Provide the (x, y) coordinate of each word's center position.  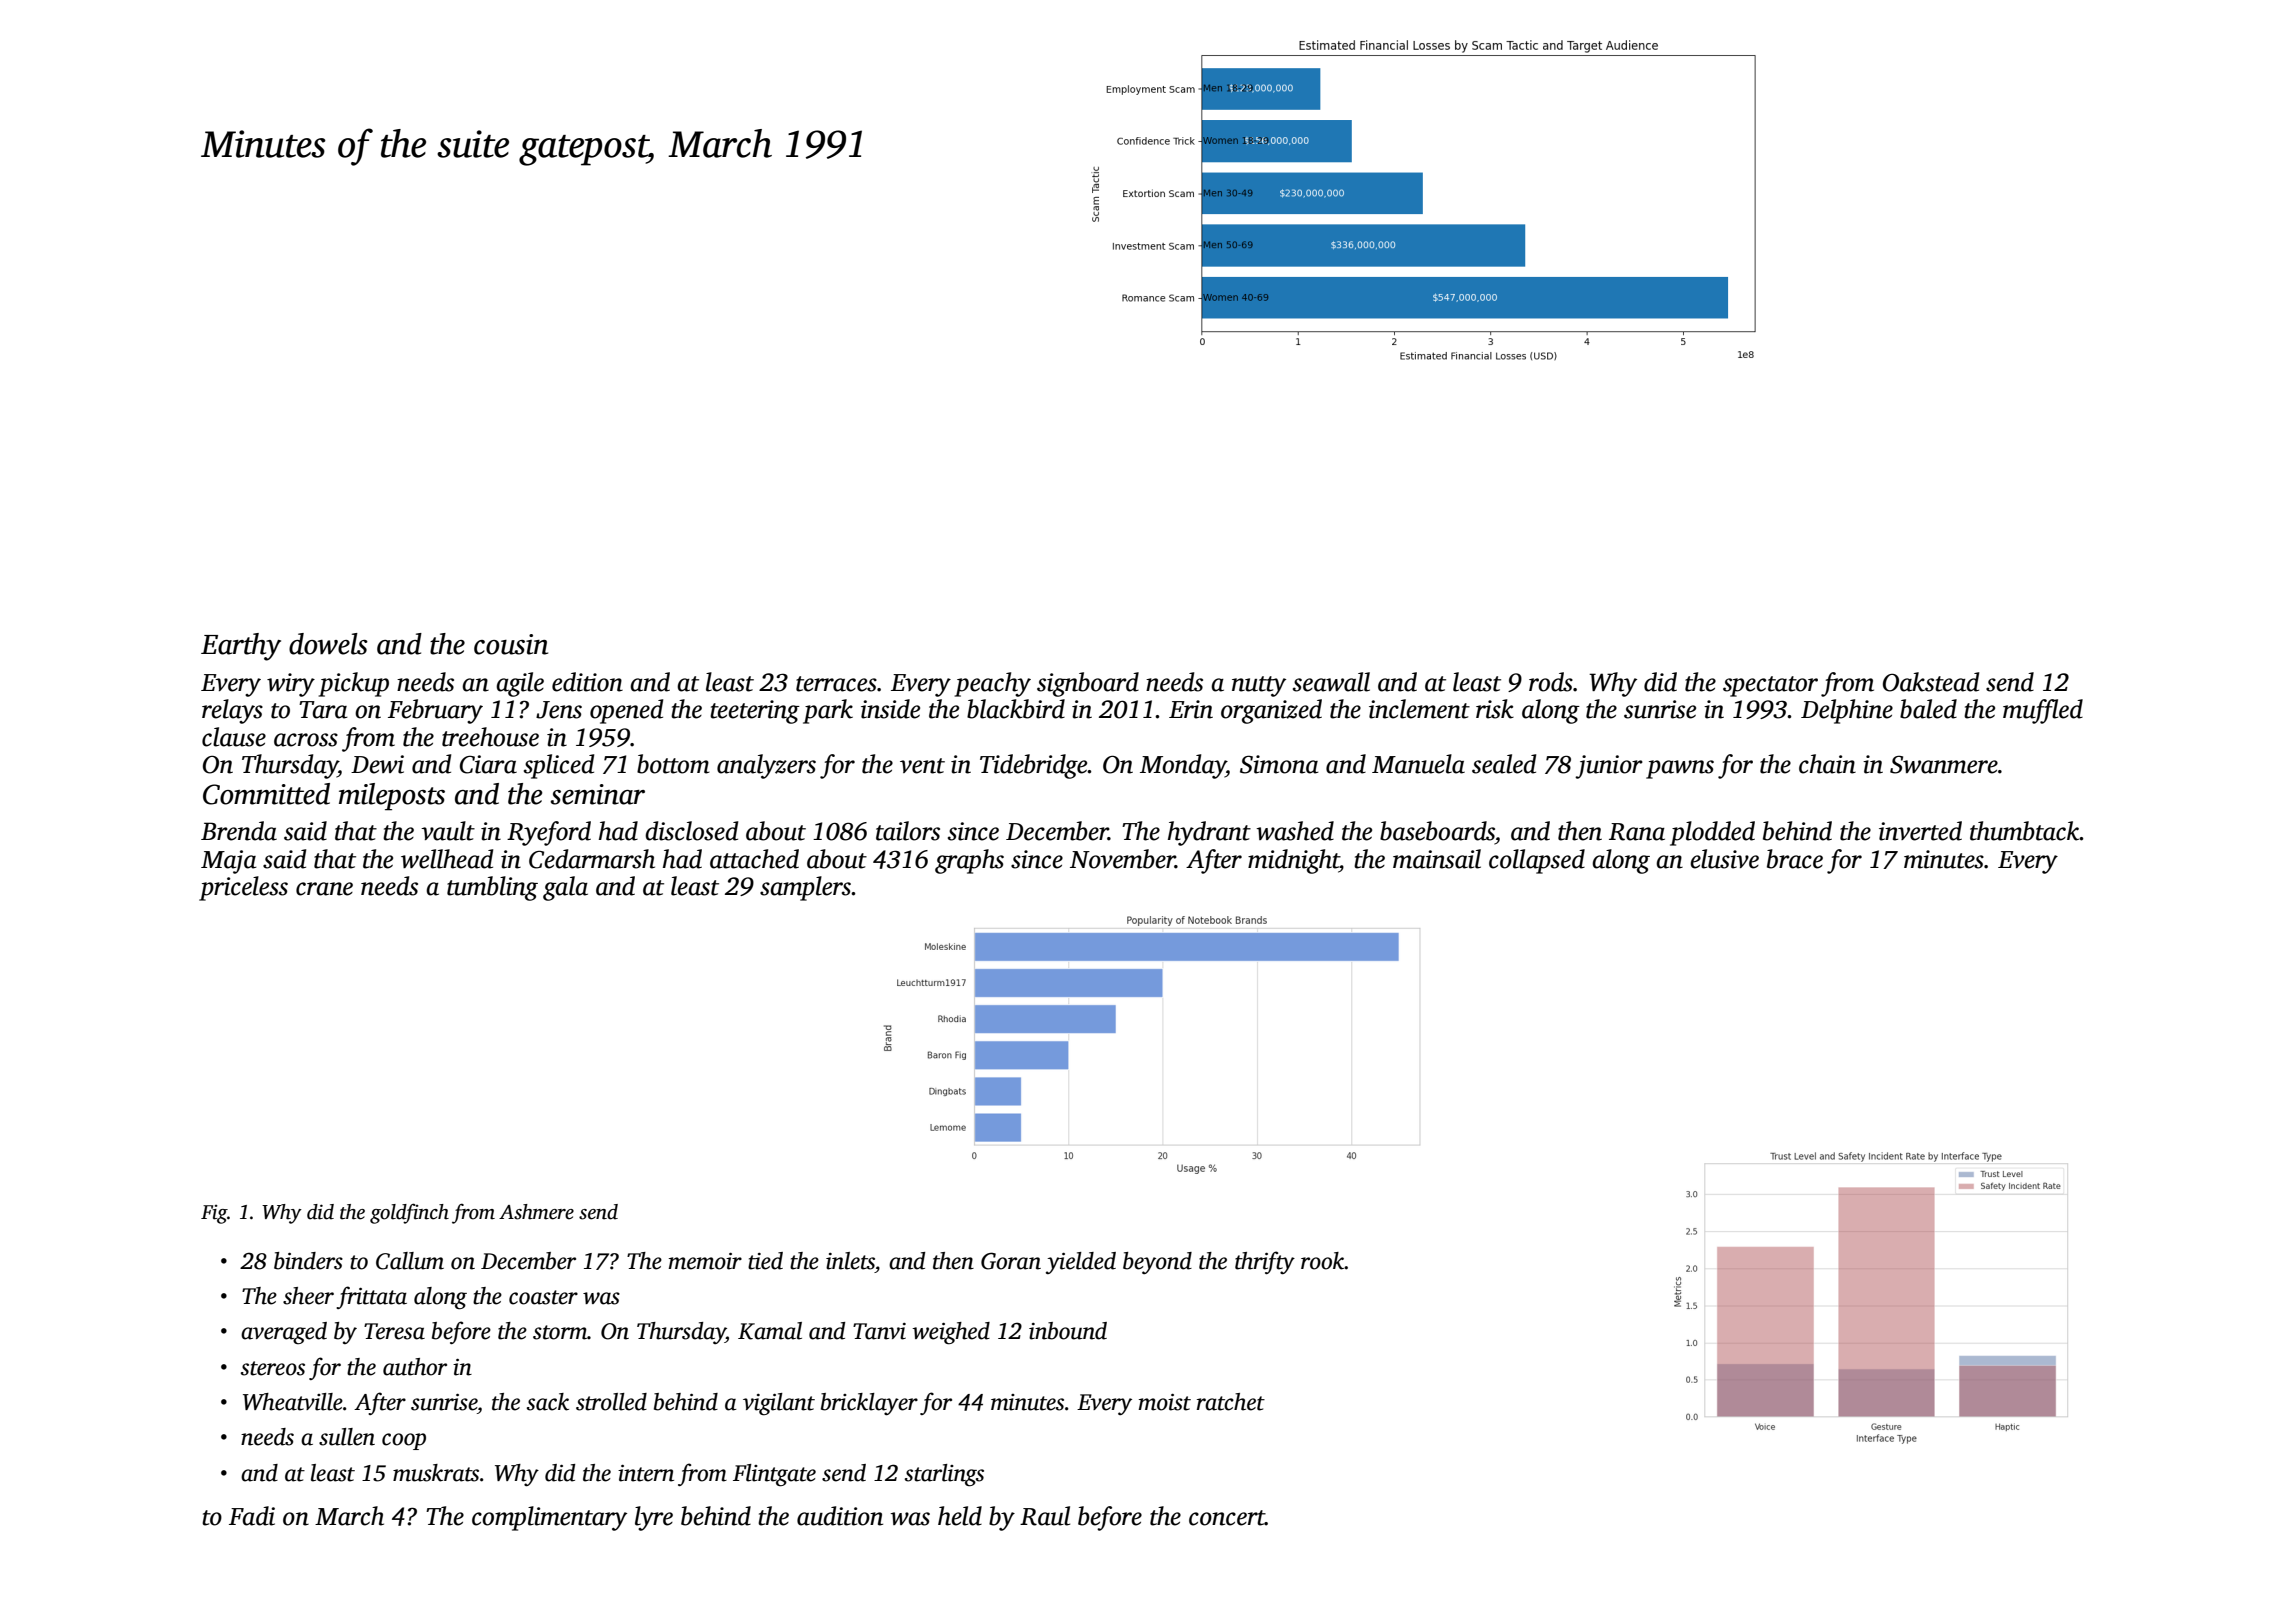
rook (1323, 1261)
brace (1795, 859)
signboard (1088, 684)
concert (1227, 1518)
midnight (1293, 861)
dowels (328, 644)
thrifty (1265, 1262)
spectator (1770, 686)
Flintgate (774, 1475)
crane (324, 889)
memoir (705, 1261)
